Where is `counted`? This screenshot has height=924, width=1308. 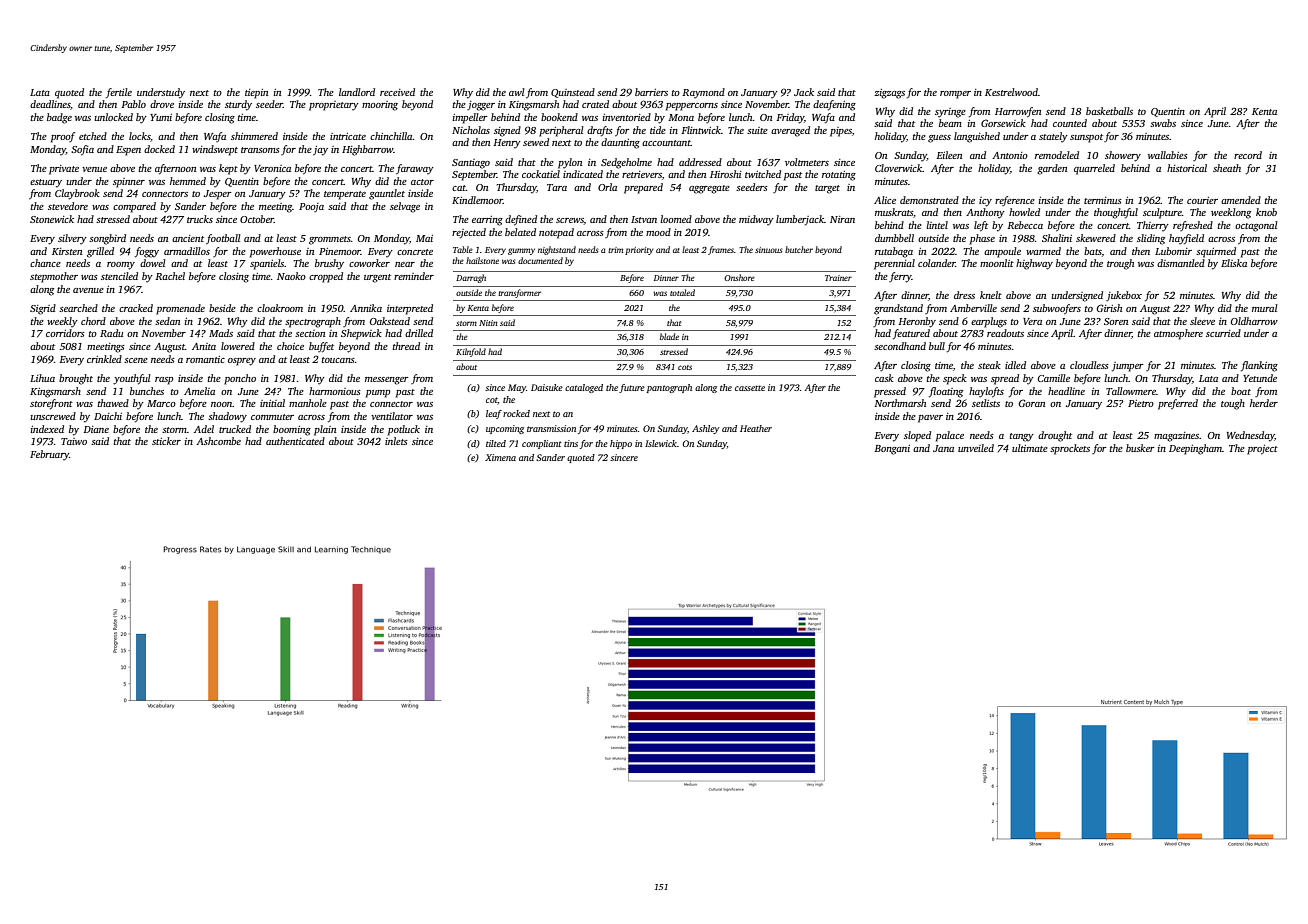 counted is located at coordinates (1070, 123).
